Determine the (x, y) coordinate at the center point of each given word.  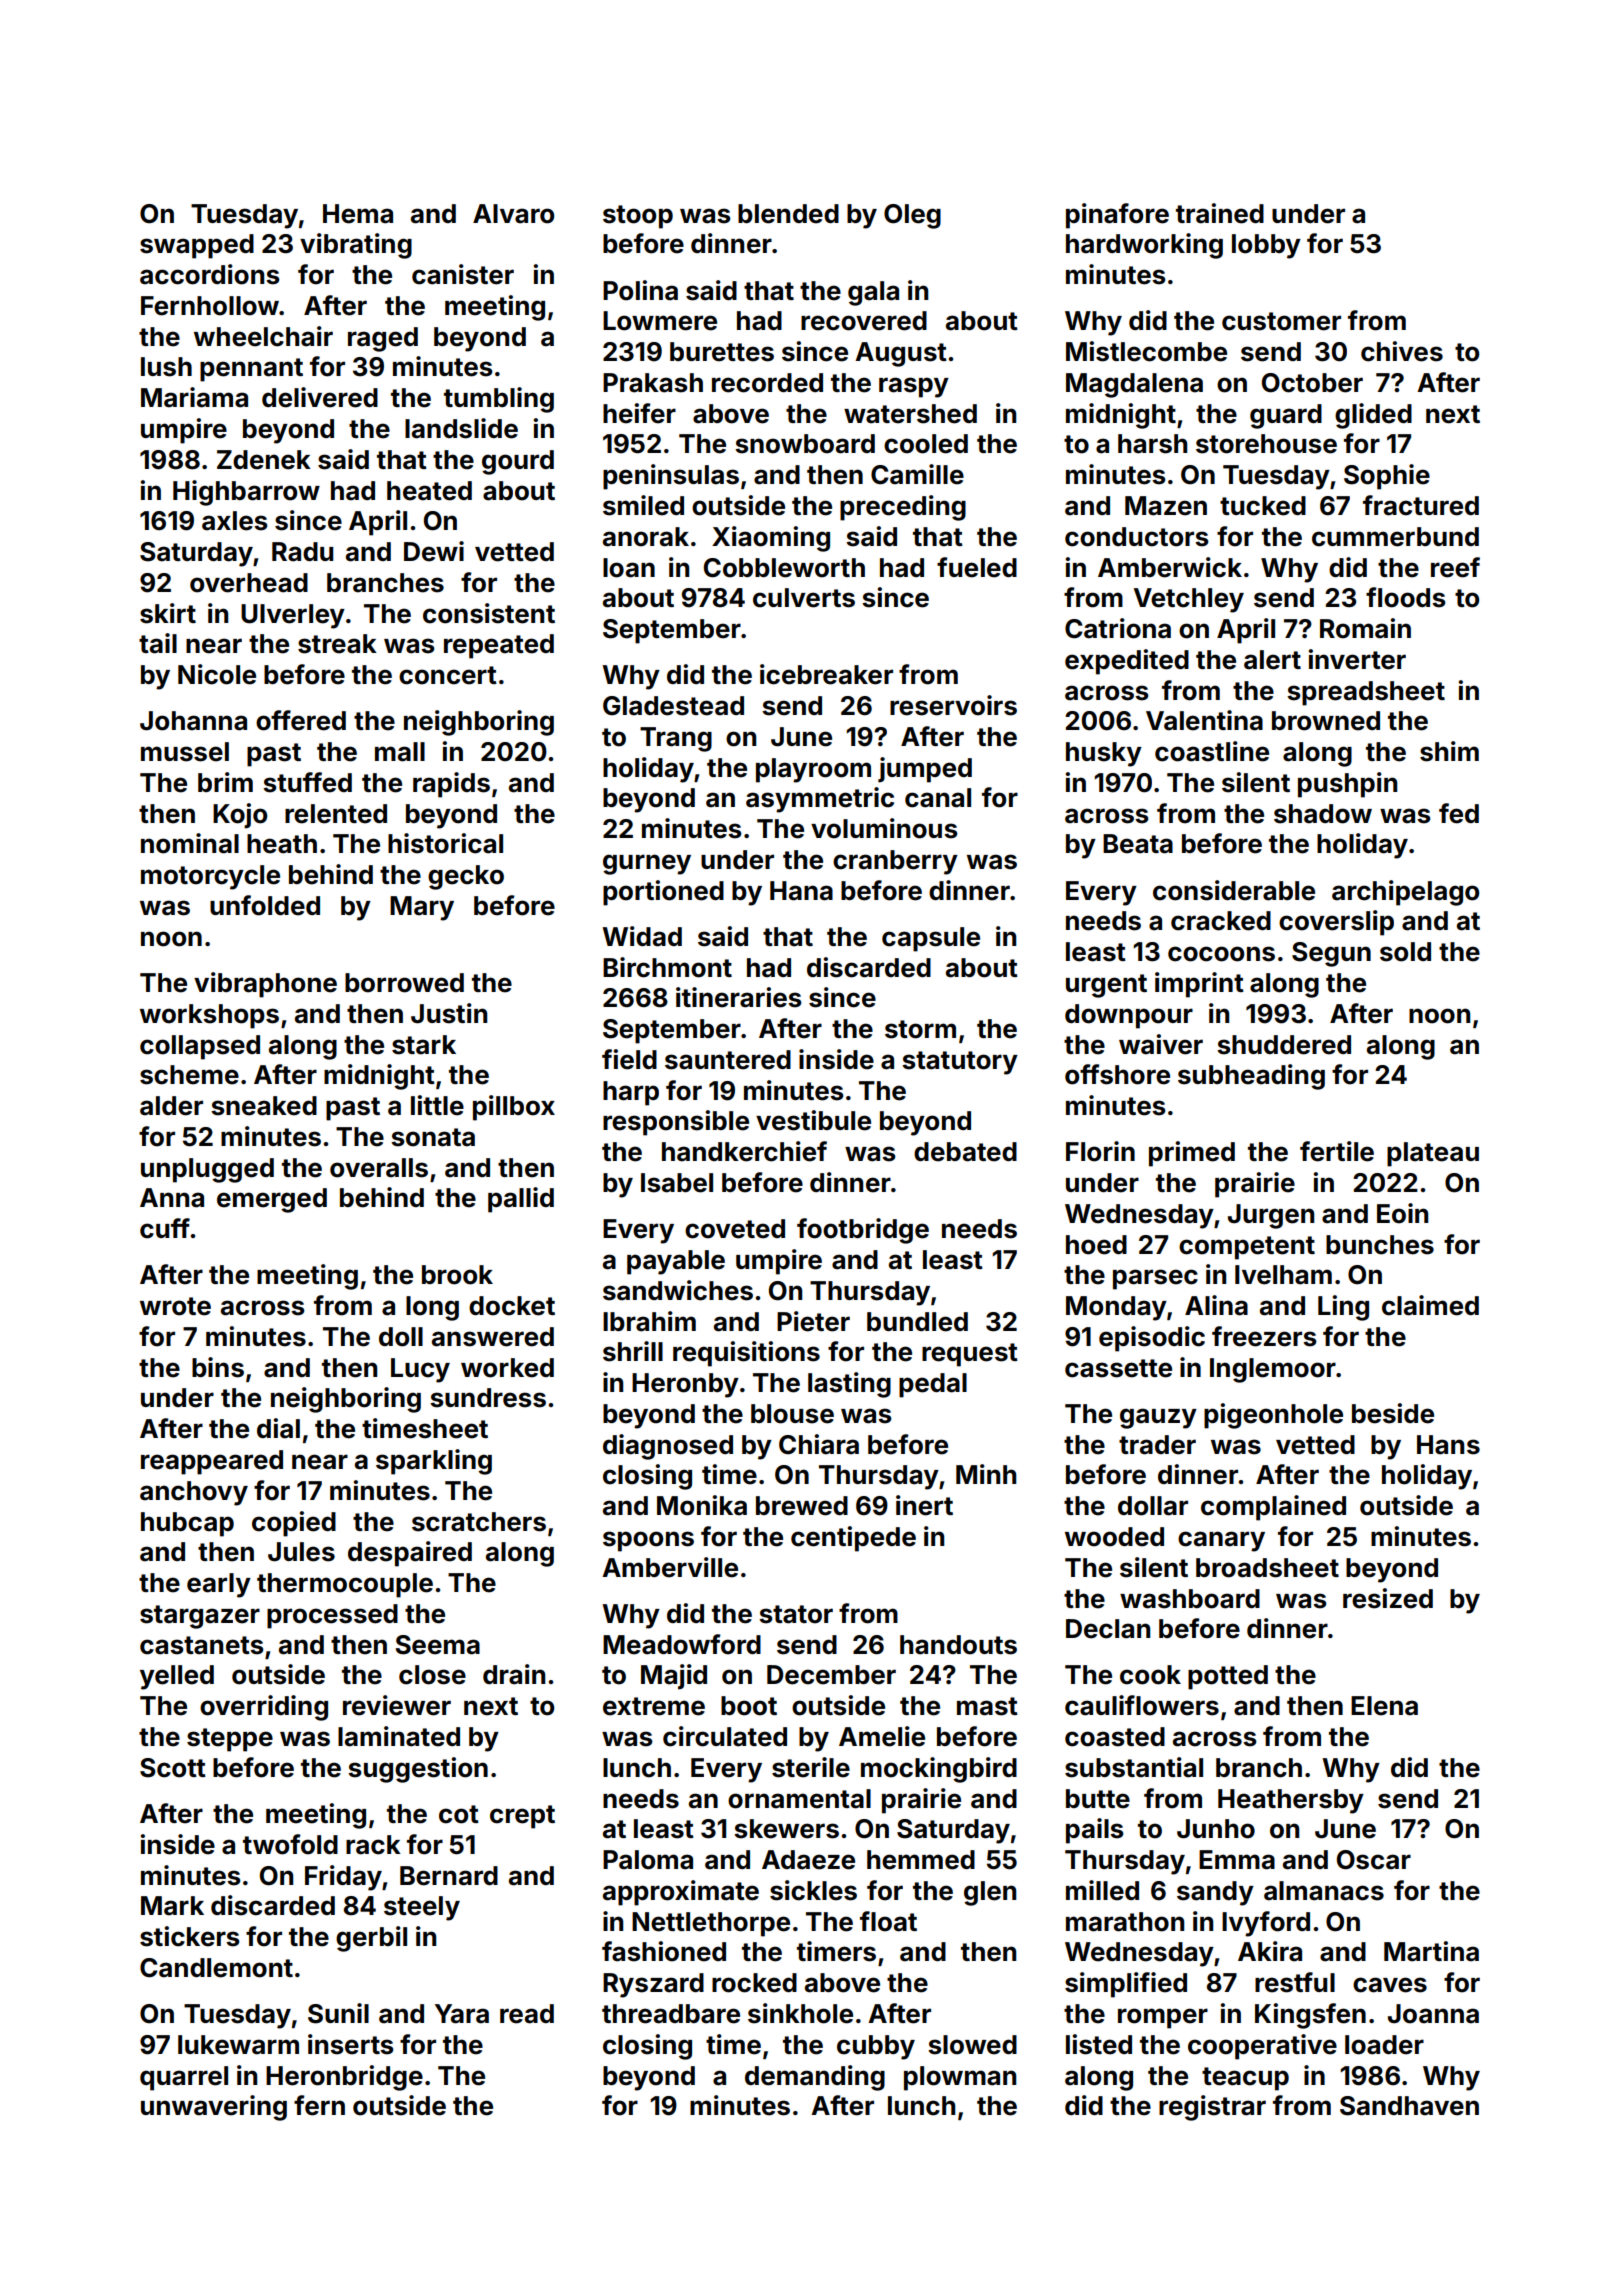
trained (1220, 213)
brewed (802, 1506)
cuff (165, 1228)
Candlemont (216, 1968)
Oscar (1374, 1860)
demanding (815, 2078)
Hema (358, 214)
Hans (1448, 1445)
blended (788, 214)
